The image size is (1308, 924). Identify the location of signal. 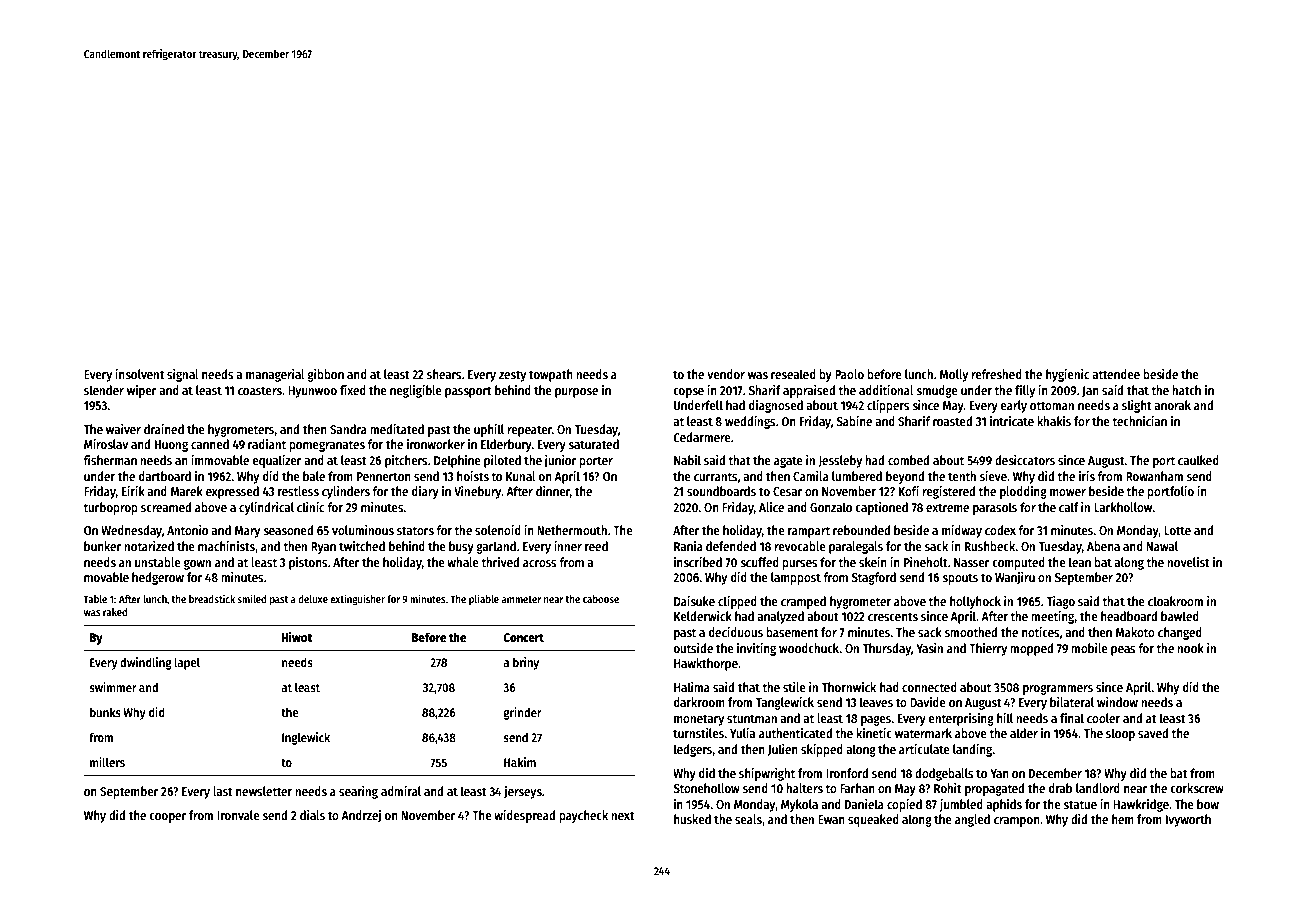
(183, 375).
